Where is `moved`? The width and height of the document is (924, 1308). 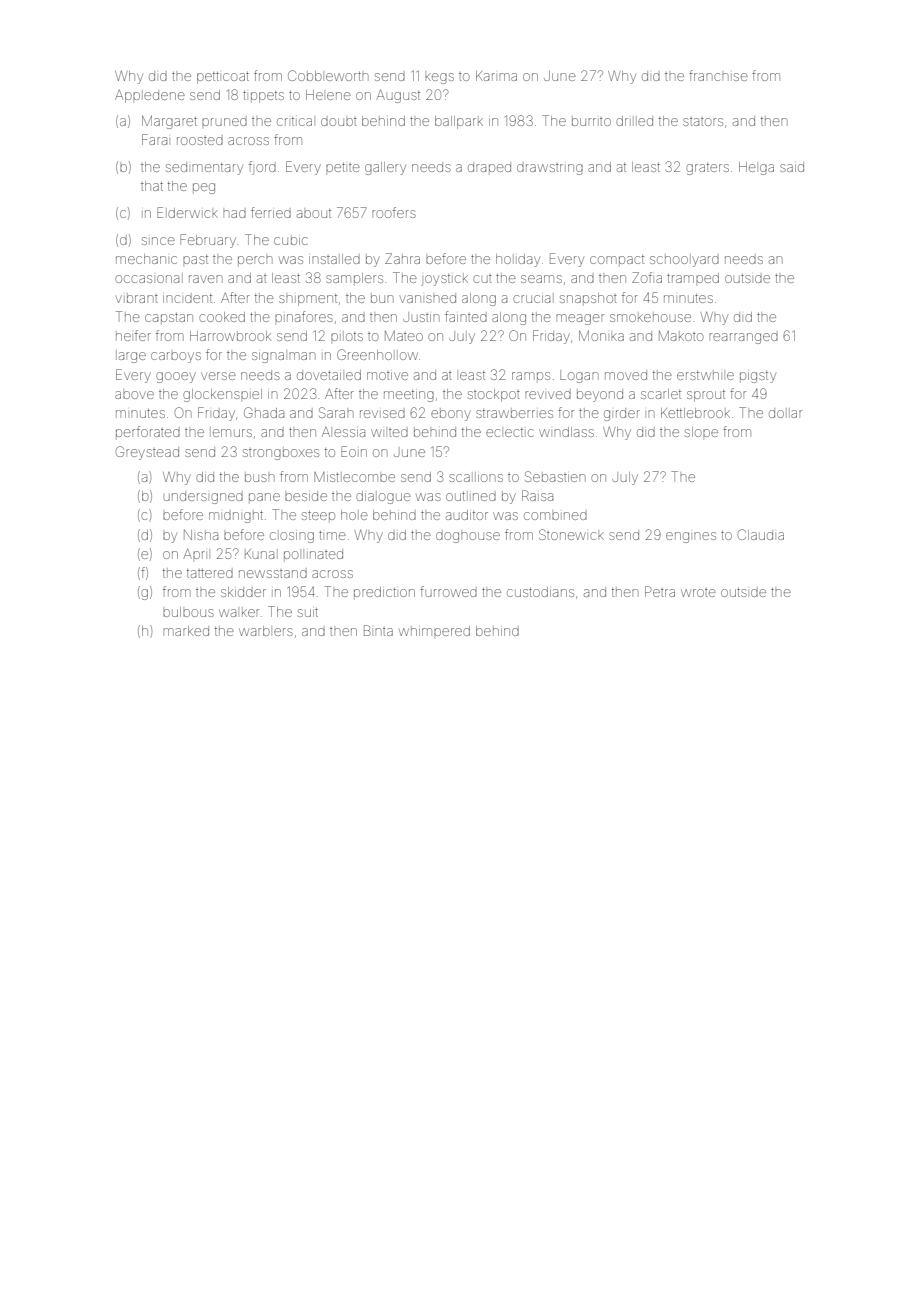
moved is located at coordinates (626, 375).
